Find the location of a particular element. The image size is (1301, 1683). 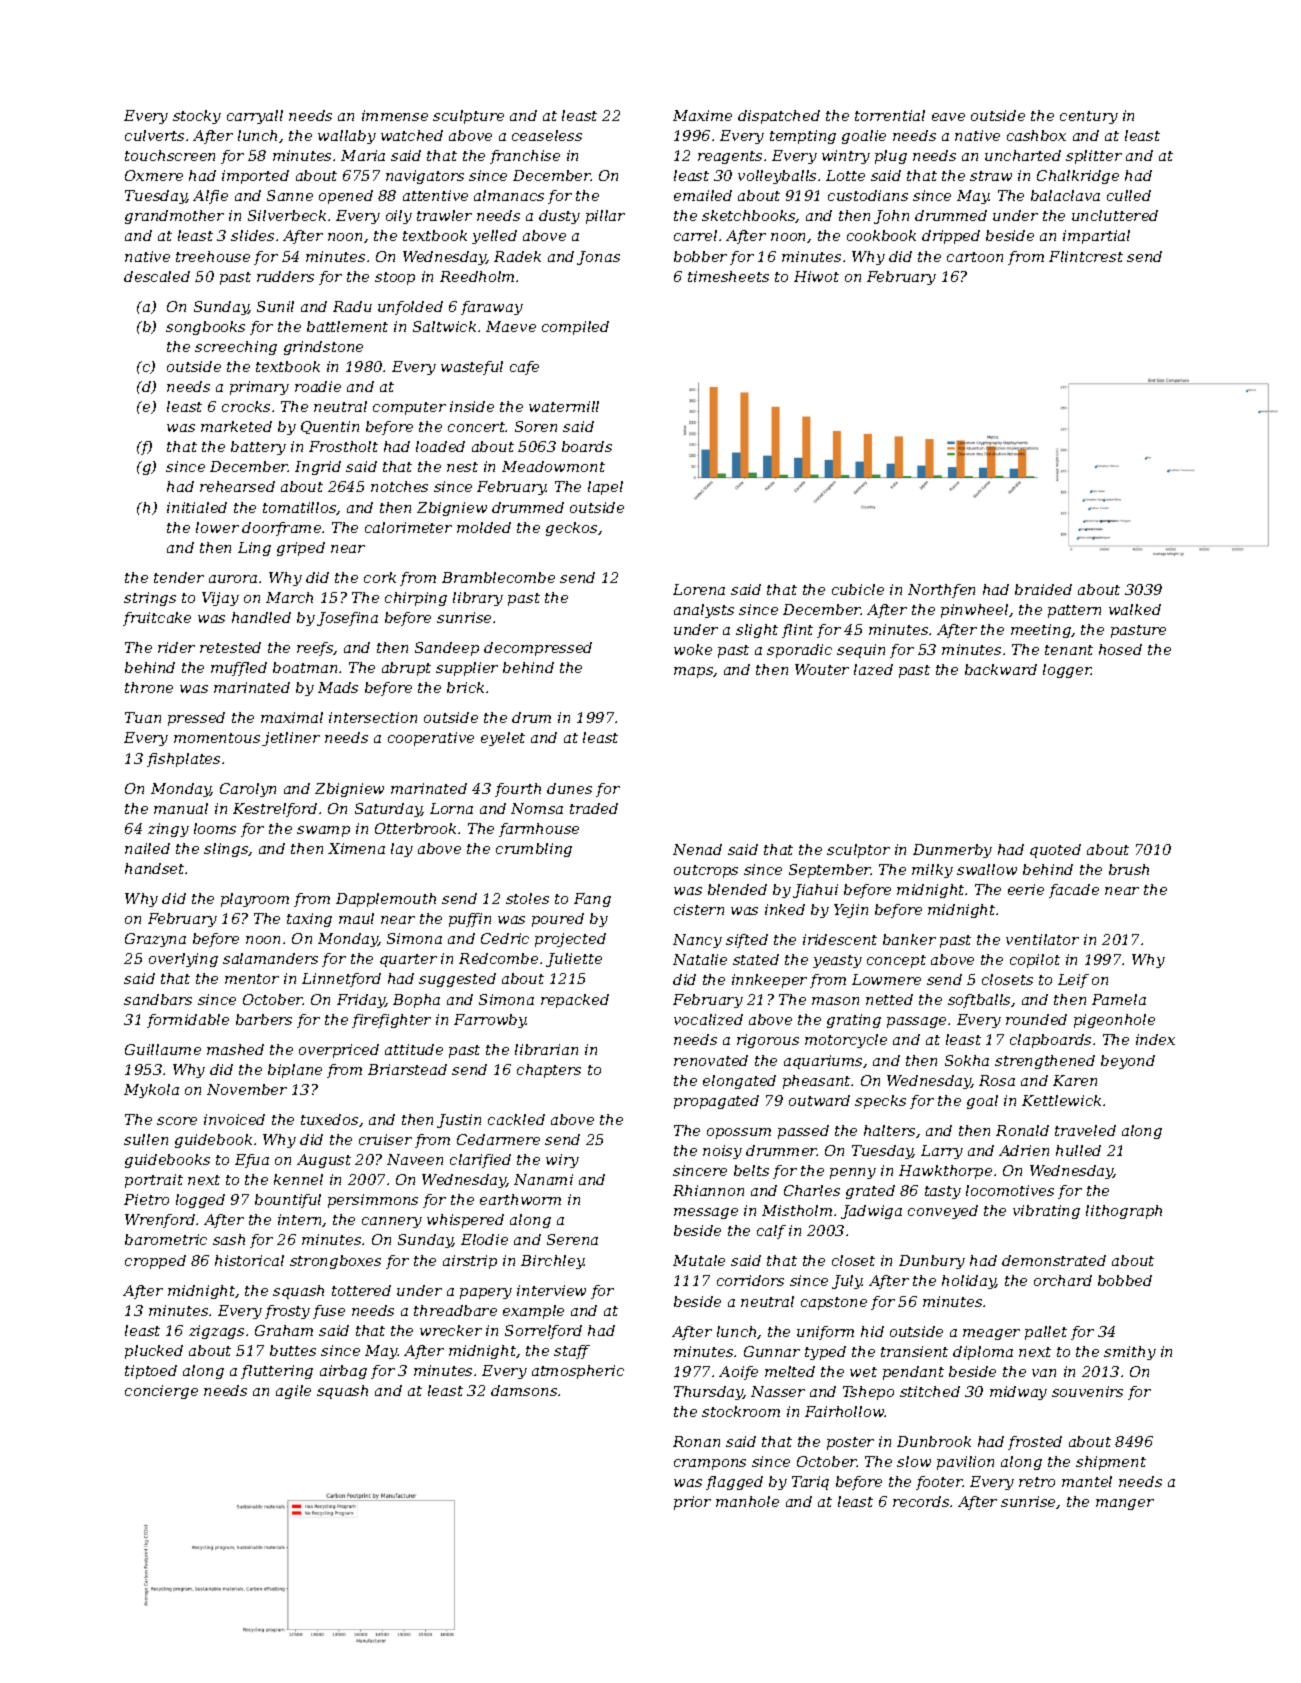

handset is located at coordinates (154, 868).
